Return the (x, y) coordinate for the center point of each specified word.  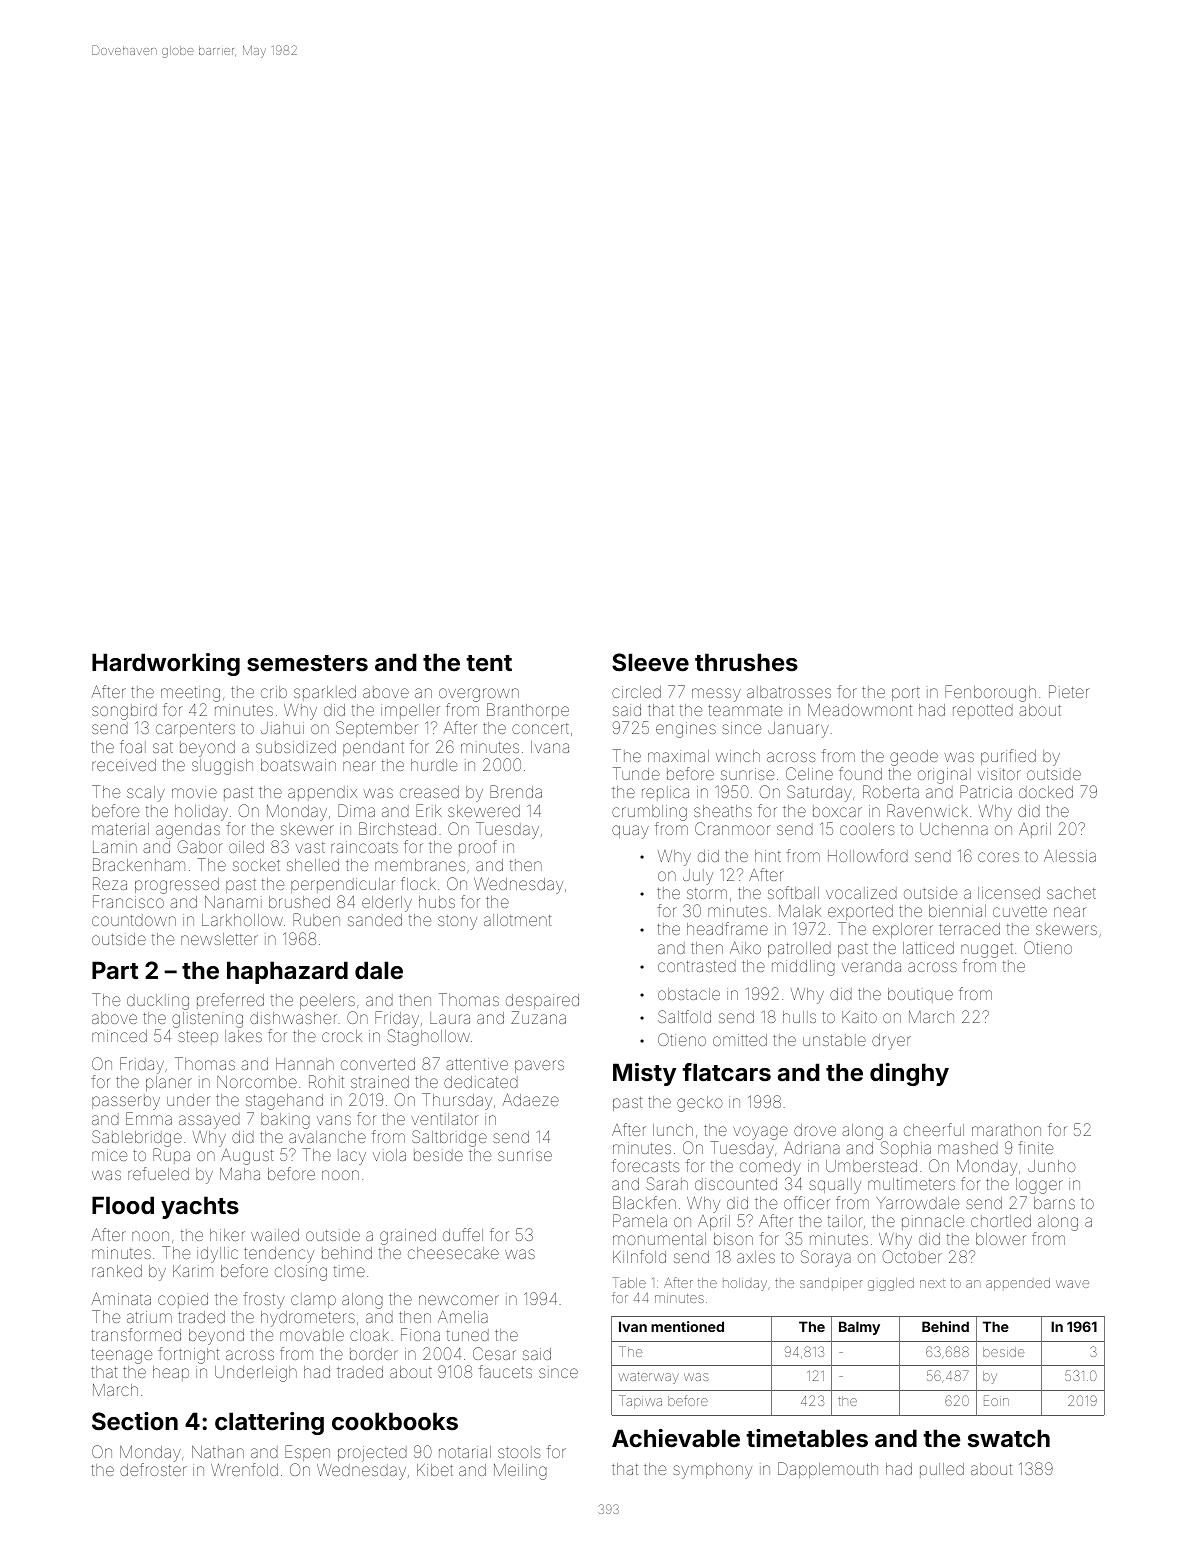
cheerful (934, 1129)
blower (1001, 1239)
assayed (209, 1121)
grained (408, 1237)
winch (738, 756)
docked (1046, 792)
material (120, 829)
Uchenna (954, 829)
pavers (539, 1066)
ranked (117, 1271)
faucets (505, 1371)
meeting (190, 694)
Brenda (516, 791)
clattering (269, 1423)
